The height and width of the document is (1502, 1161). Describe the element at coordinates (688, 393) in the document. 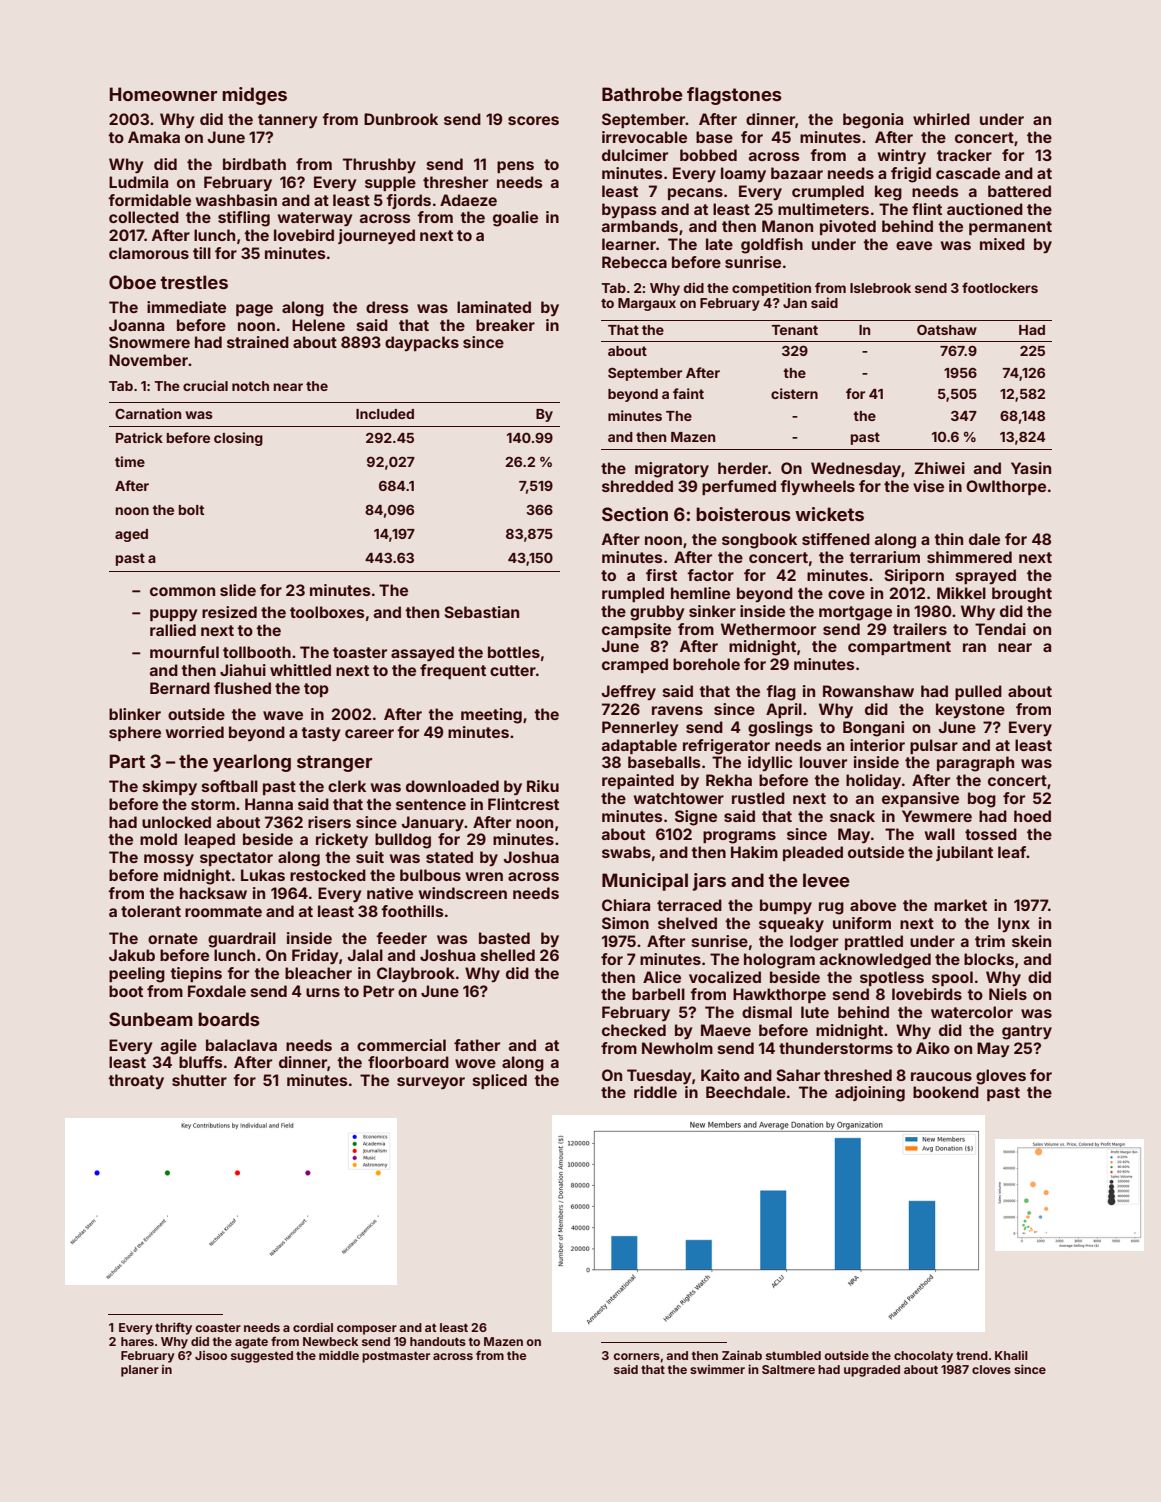

I see `faint` at that location.
